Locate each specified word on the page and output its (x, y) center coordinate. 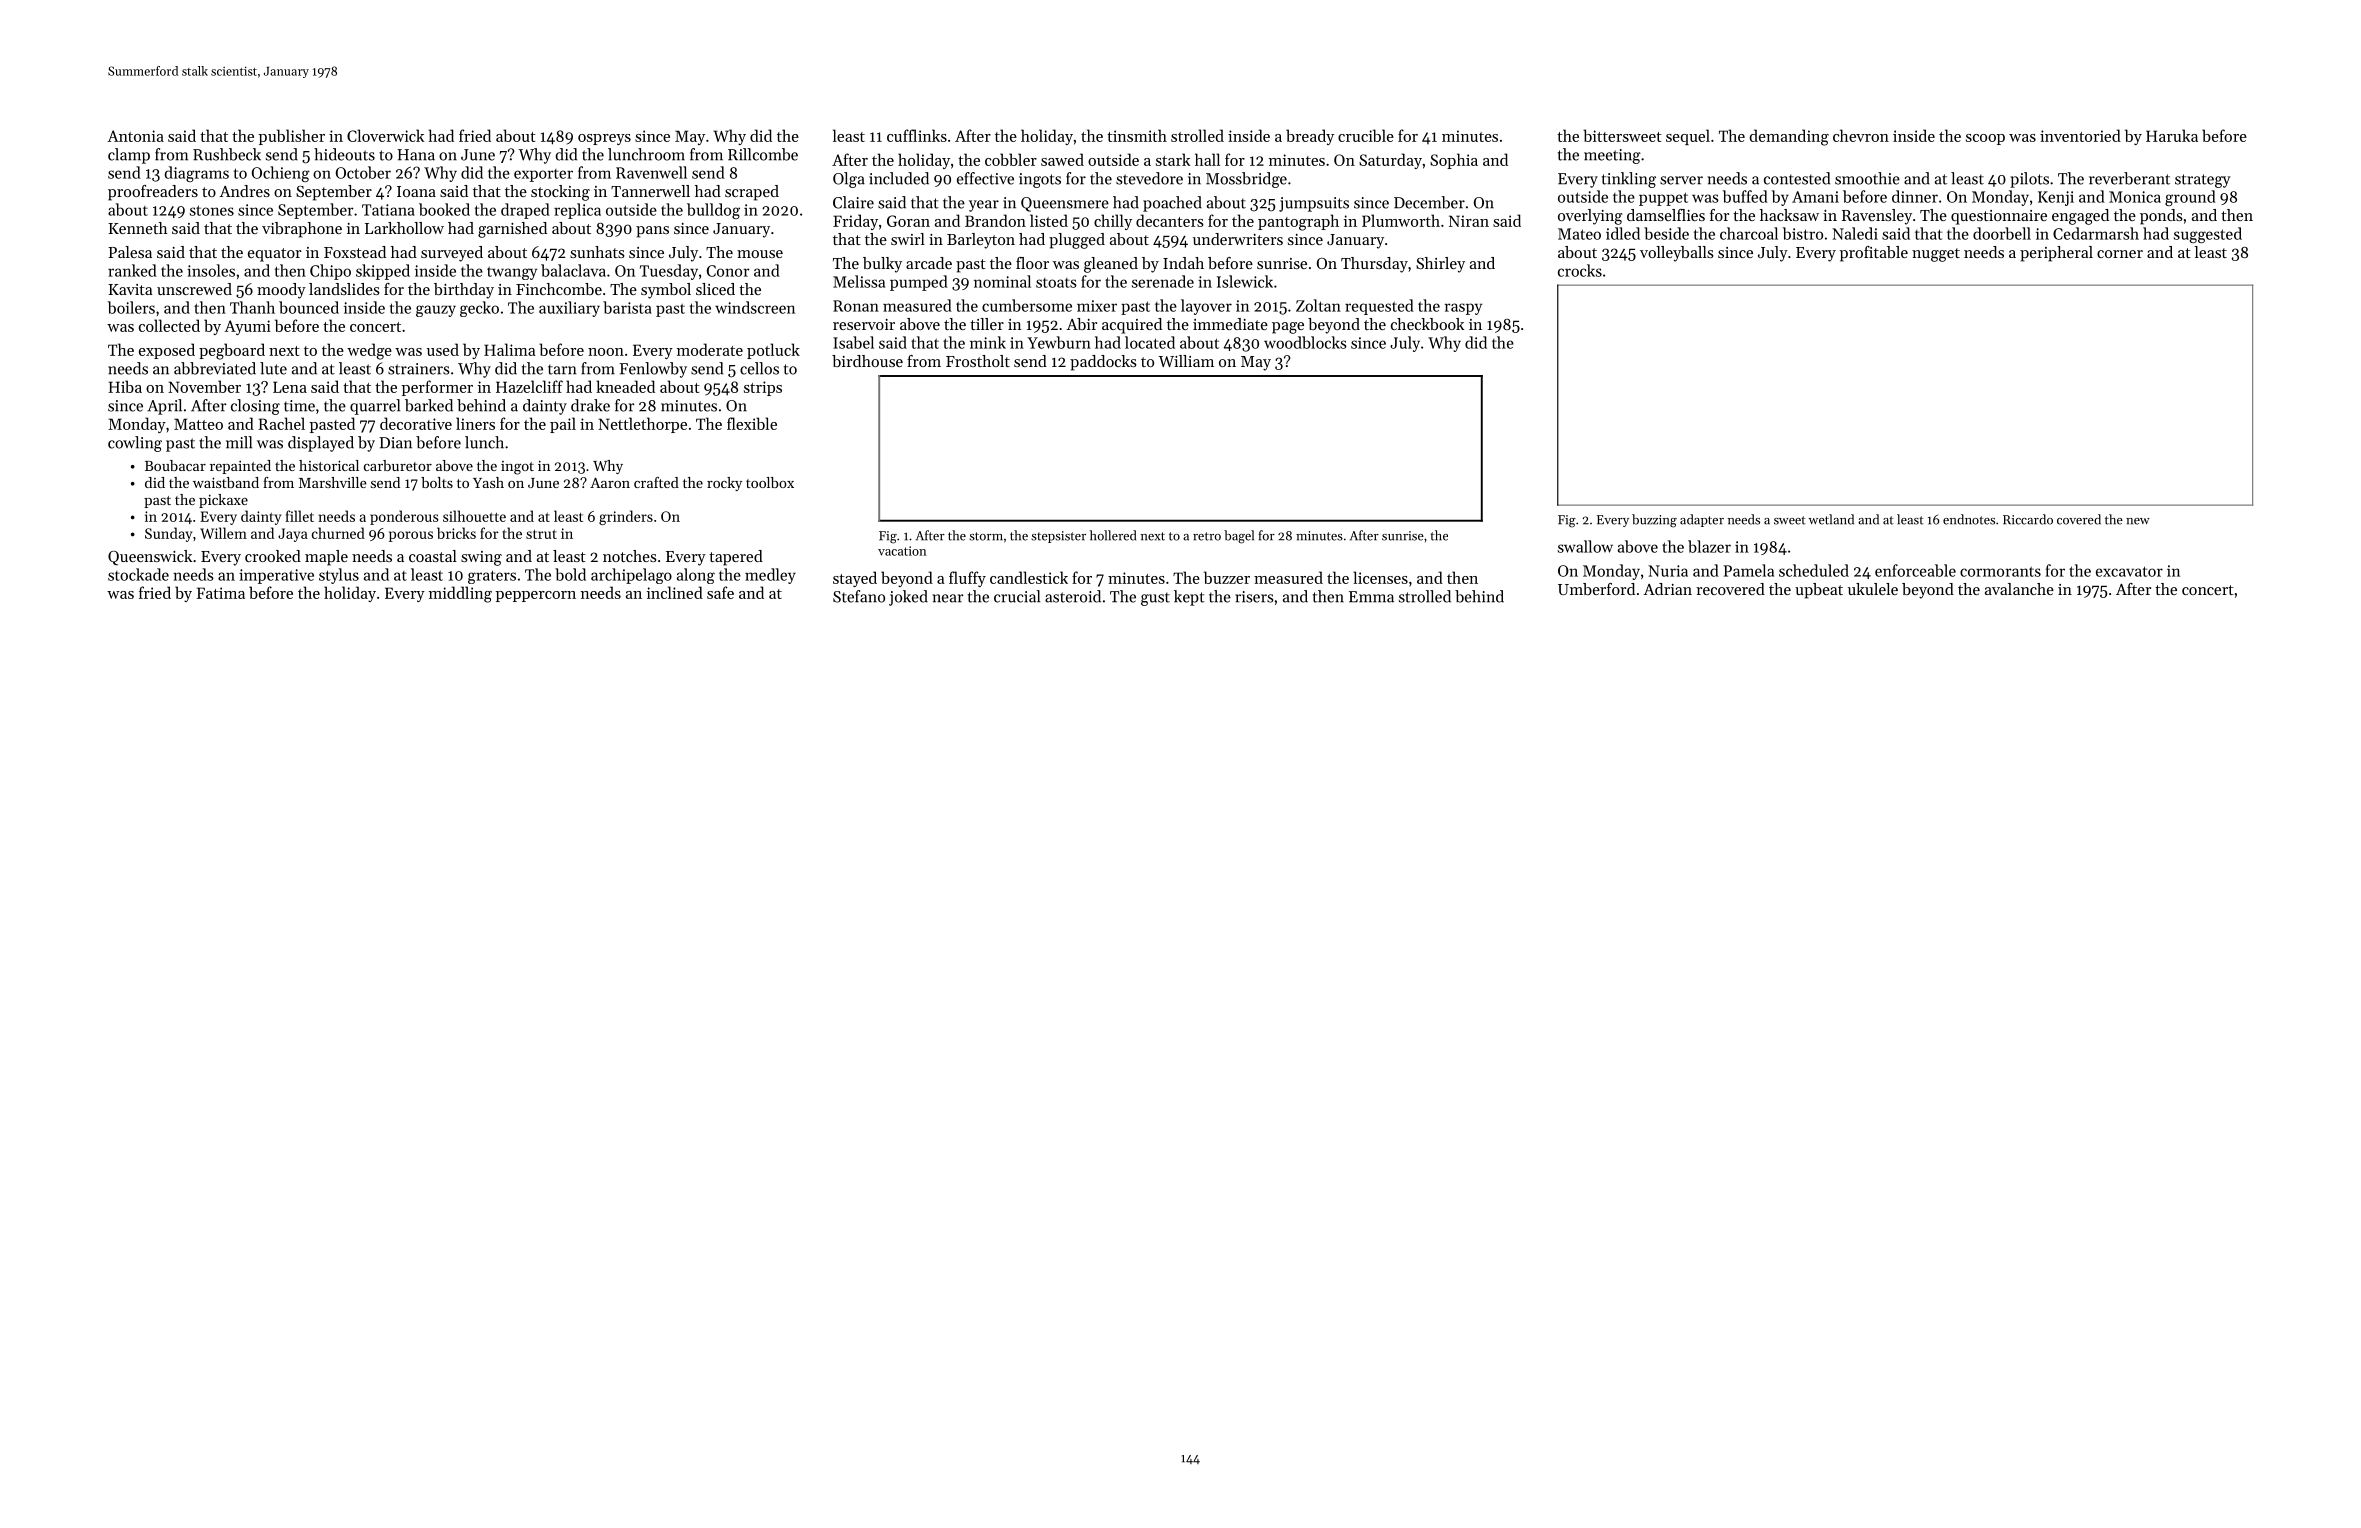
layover (1206, 307)
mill (239, 442)
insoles (211, 270)
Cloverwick (385, 135)
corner (2120, 254)
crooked (273, 556)
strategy (2202, 181)
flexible (752, 423)
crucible (1366, 135)
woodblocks (1305, 342)
